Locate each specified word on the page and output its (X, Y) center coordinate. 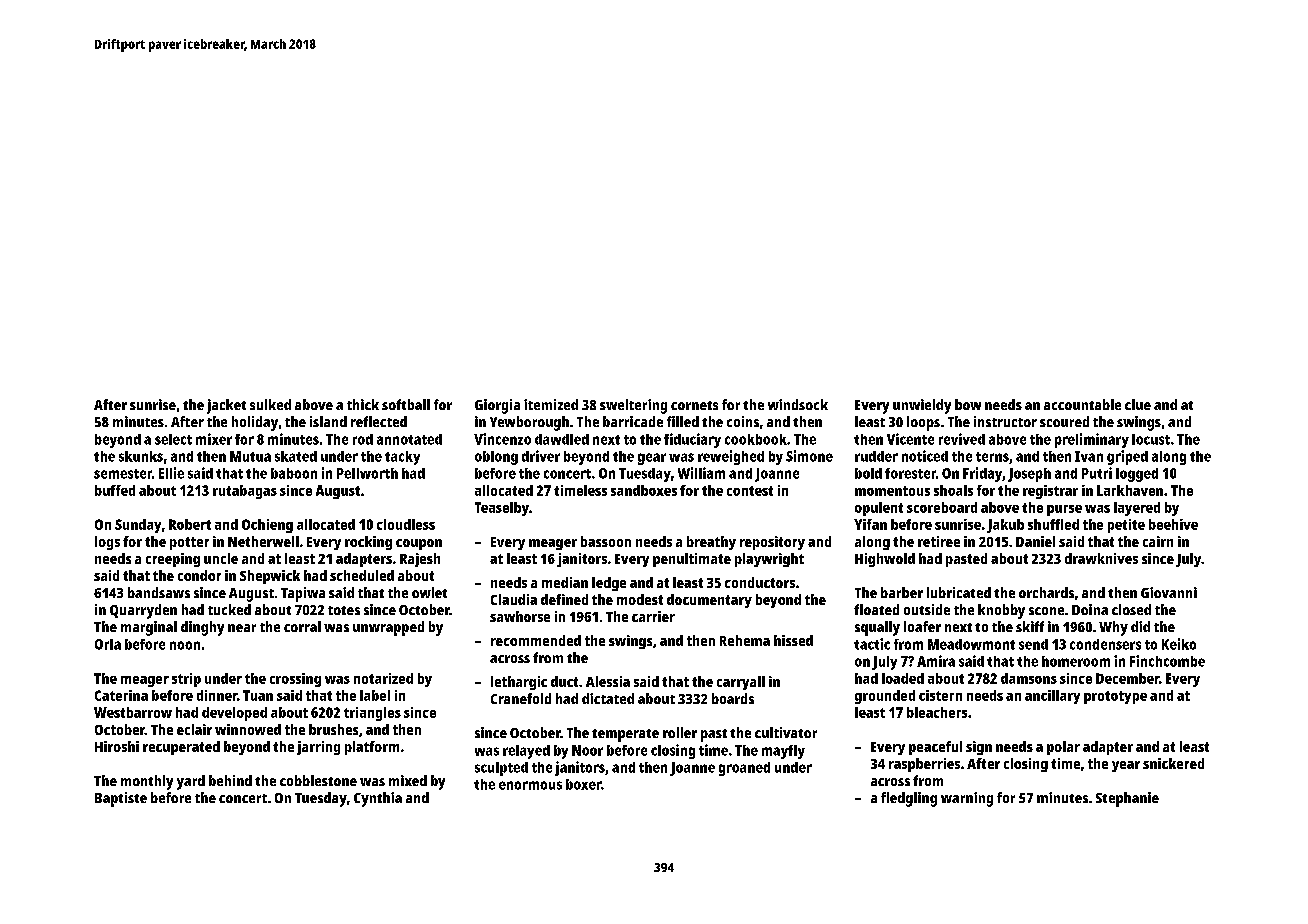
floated (876, 609)
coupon (419, 544)
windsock (798, 404)
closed (1131, 609)
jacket (226, 406)
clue (1138, 404)
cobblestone (318, 780)
